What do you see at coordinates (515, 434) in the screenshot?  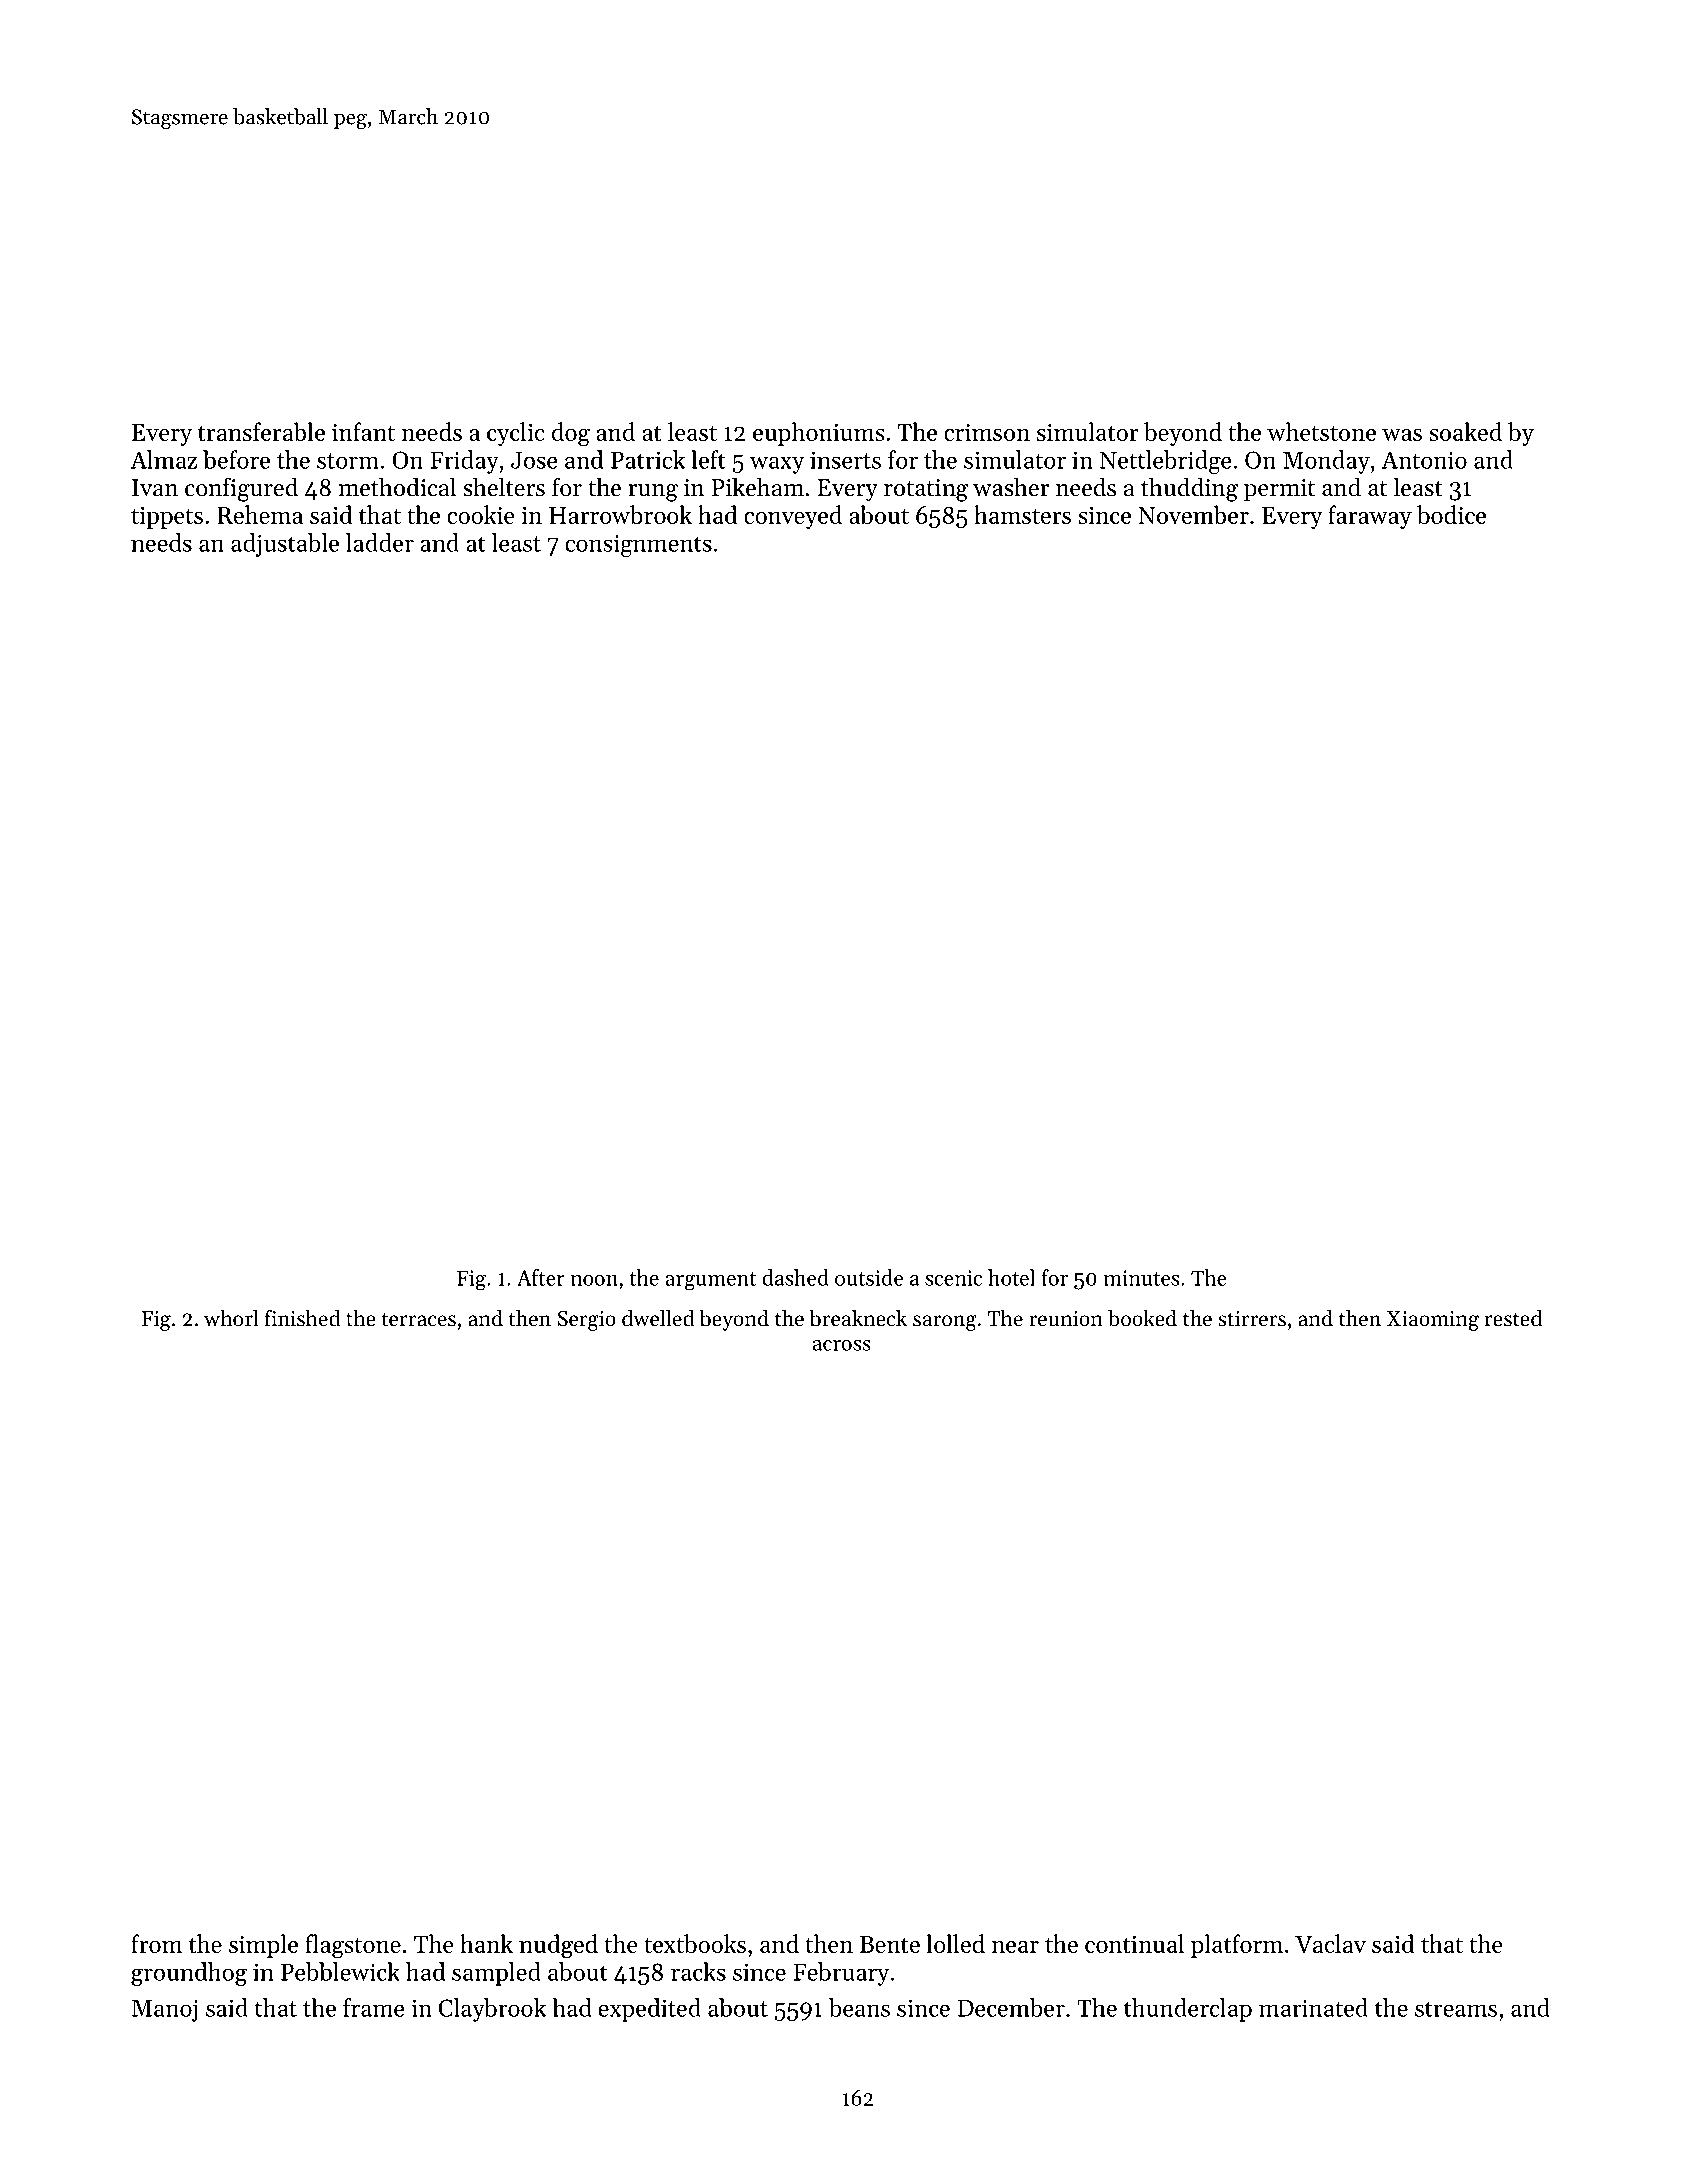 I see `cyclic` at bounding box center [515, 434].
